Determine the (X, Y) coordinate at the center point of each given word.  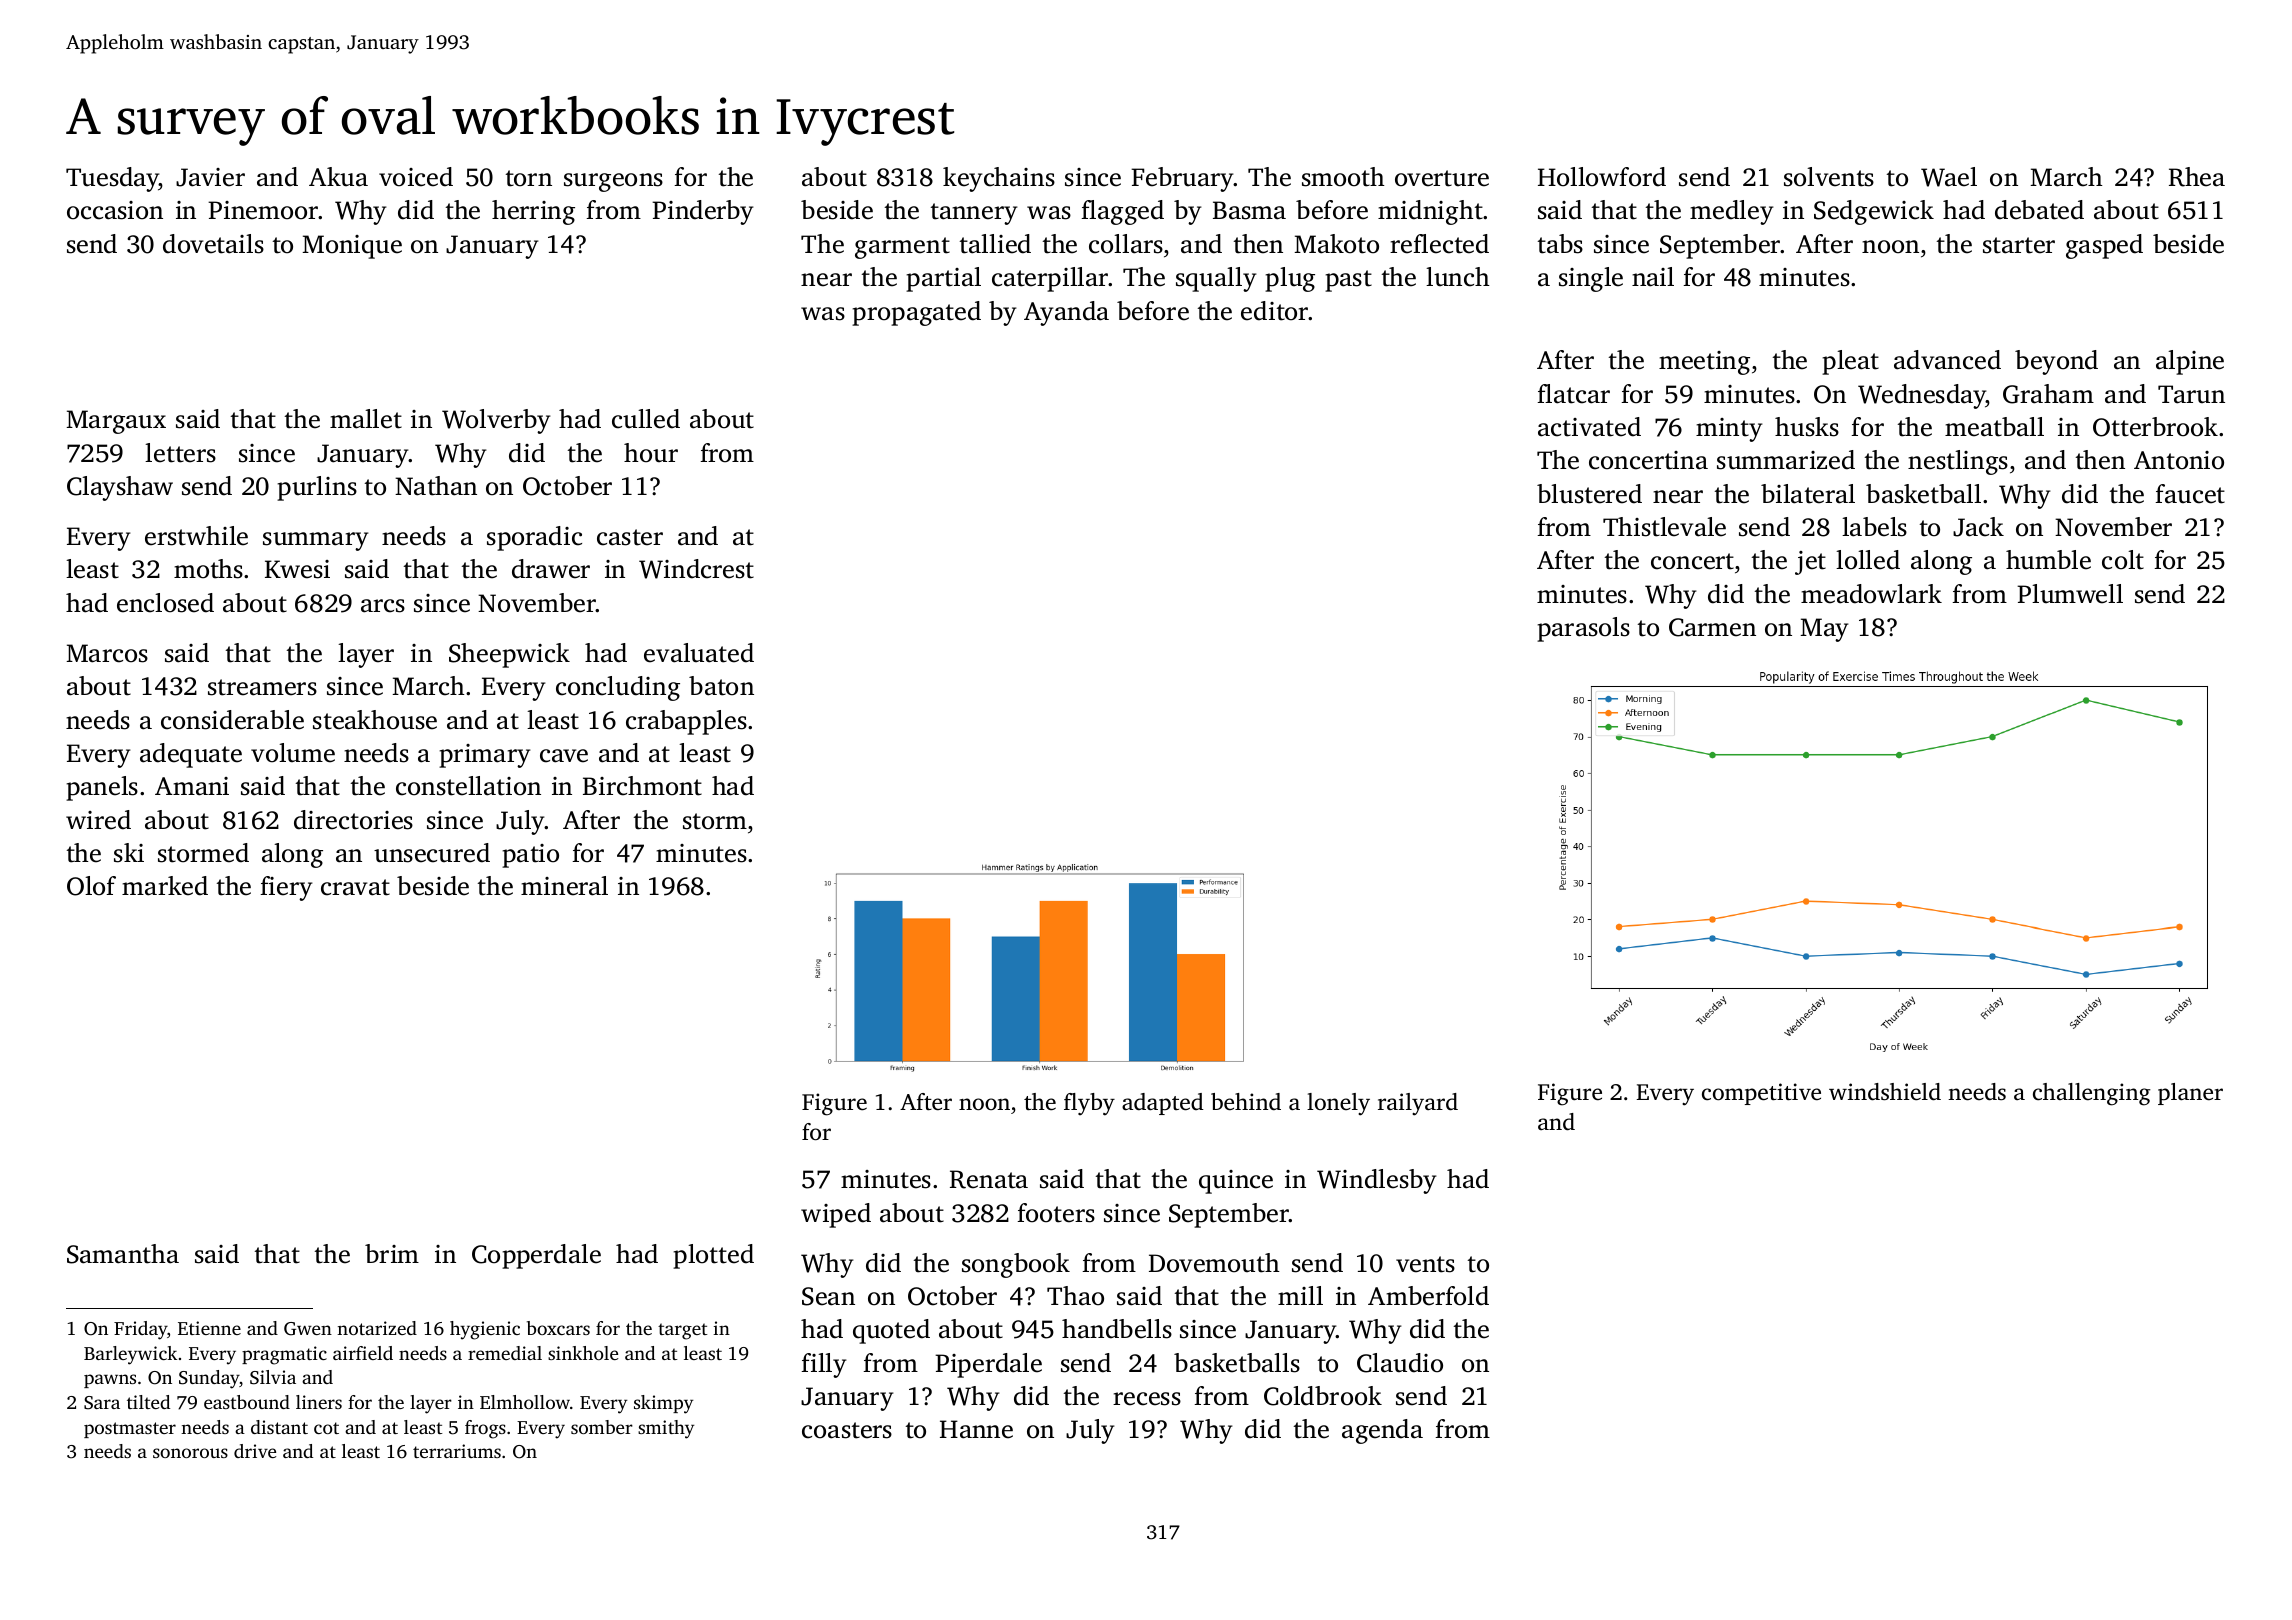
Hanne (976, 1429)
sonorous (190, 1453)
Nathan (436, 486)
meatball (1994, 427)
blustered (1589, 494)
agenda (1382, 1431)
